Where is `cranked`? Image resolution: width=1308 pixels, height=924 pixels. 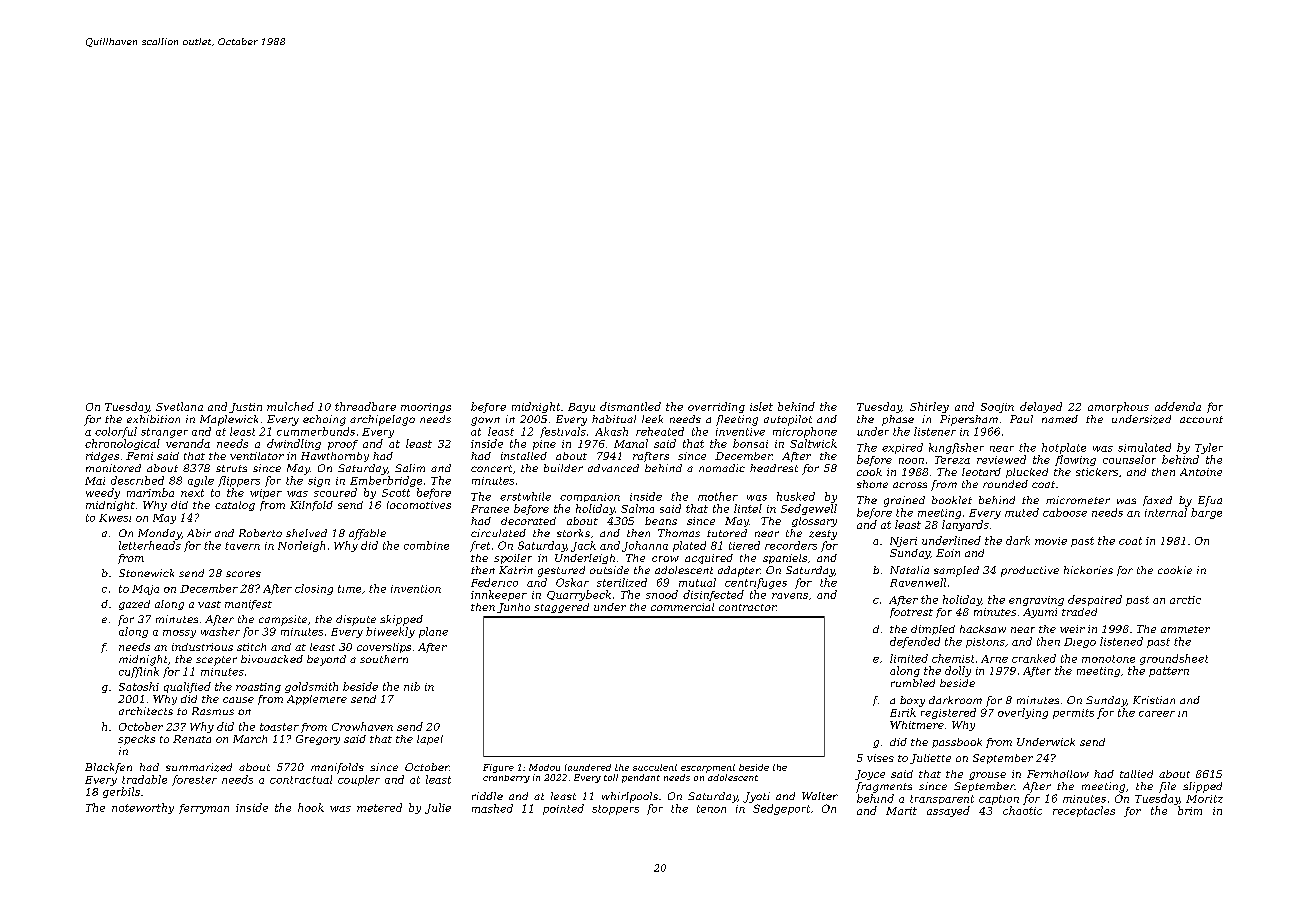 cranked is located at coordinates (1034, 658).
